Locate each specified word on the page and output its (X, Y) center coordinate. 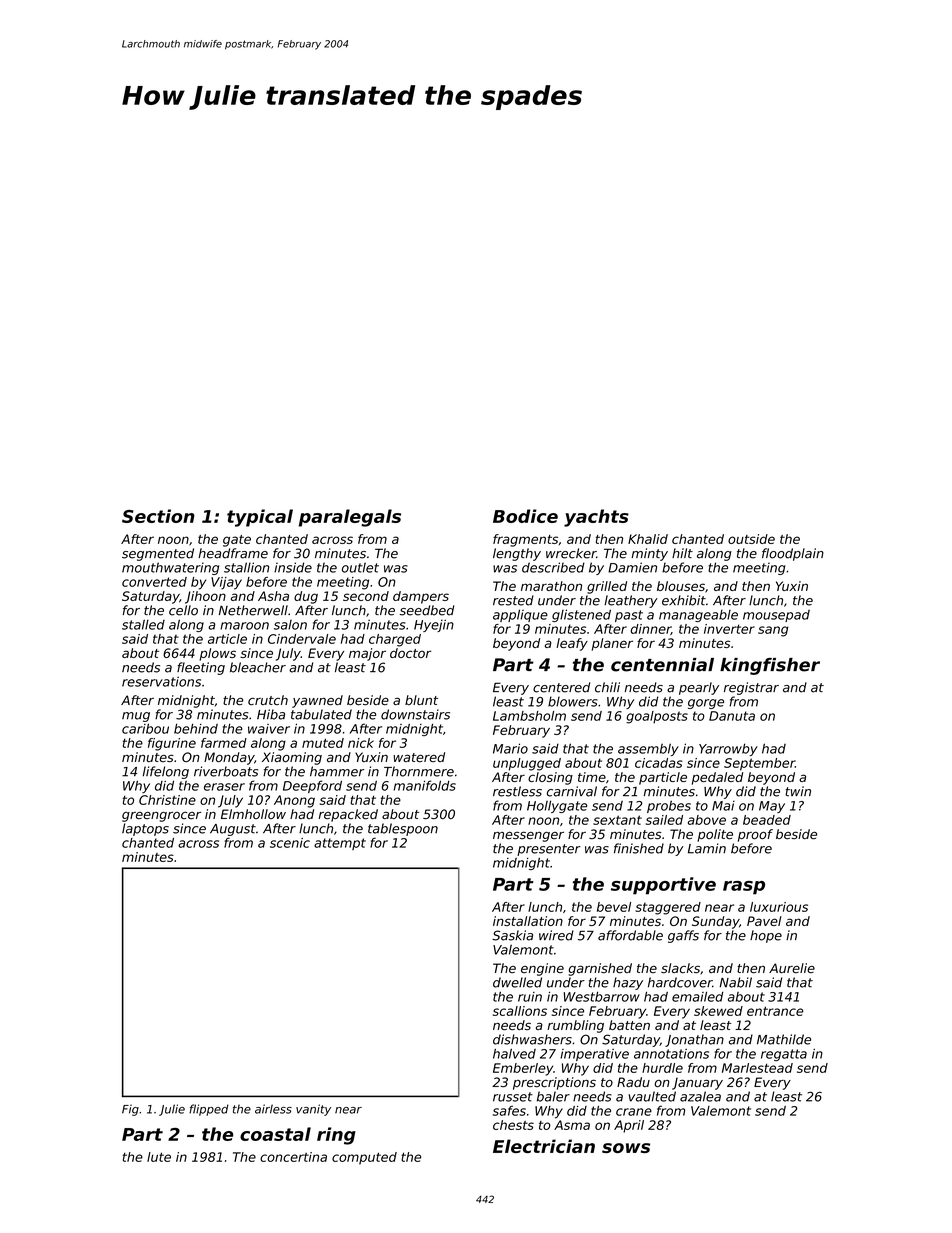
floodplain (793, 554)
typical (260, 518)
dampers (421, 597)
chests (513, 1125)
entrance (775, 1011)
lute (159, 1157)
